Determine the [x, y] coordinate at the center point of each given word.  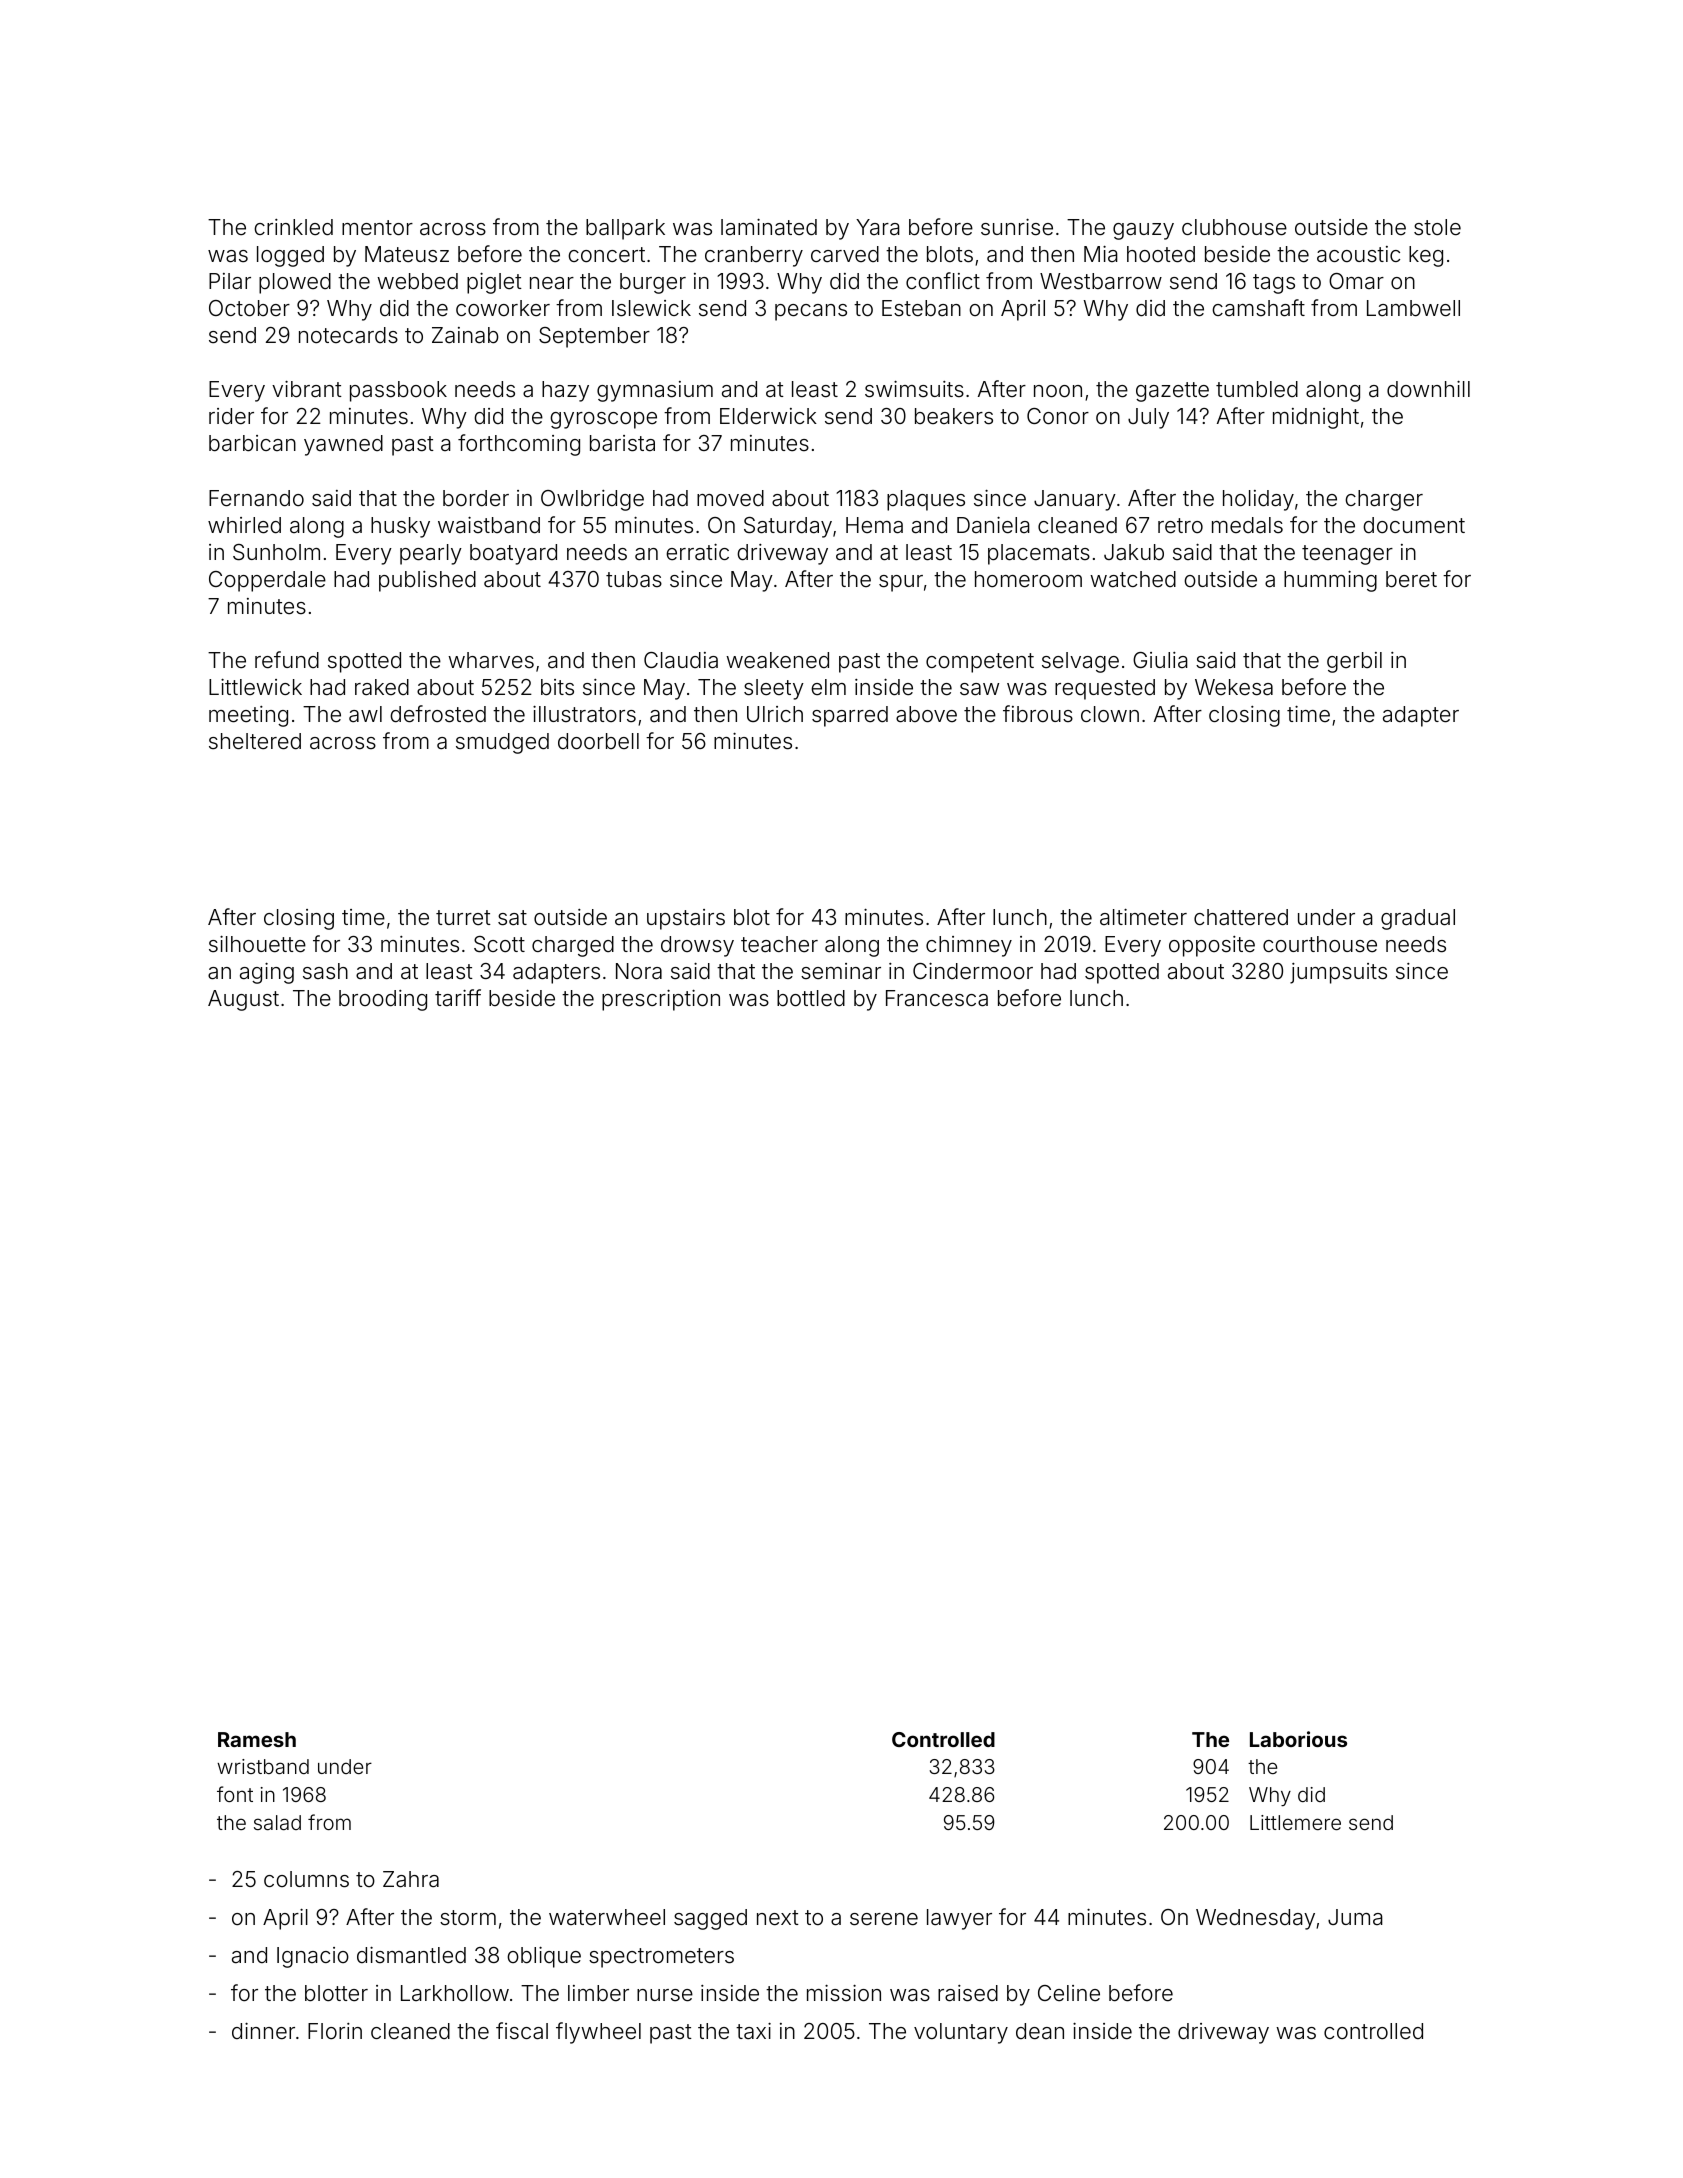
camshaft [1258, 308]
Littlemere [1295, 1822]
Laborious [1298, 1739]
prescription [661, 1000]
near [552, 283]
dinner [263, 2031]
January [1075, 500]
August [243, 1000]
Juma [1355, 1917]
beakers [954, 416]
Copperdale [267, 581]
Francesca [937, 998]
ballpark [625, 229]
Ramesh [257, 1739]
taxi [753, 2031]
